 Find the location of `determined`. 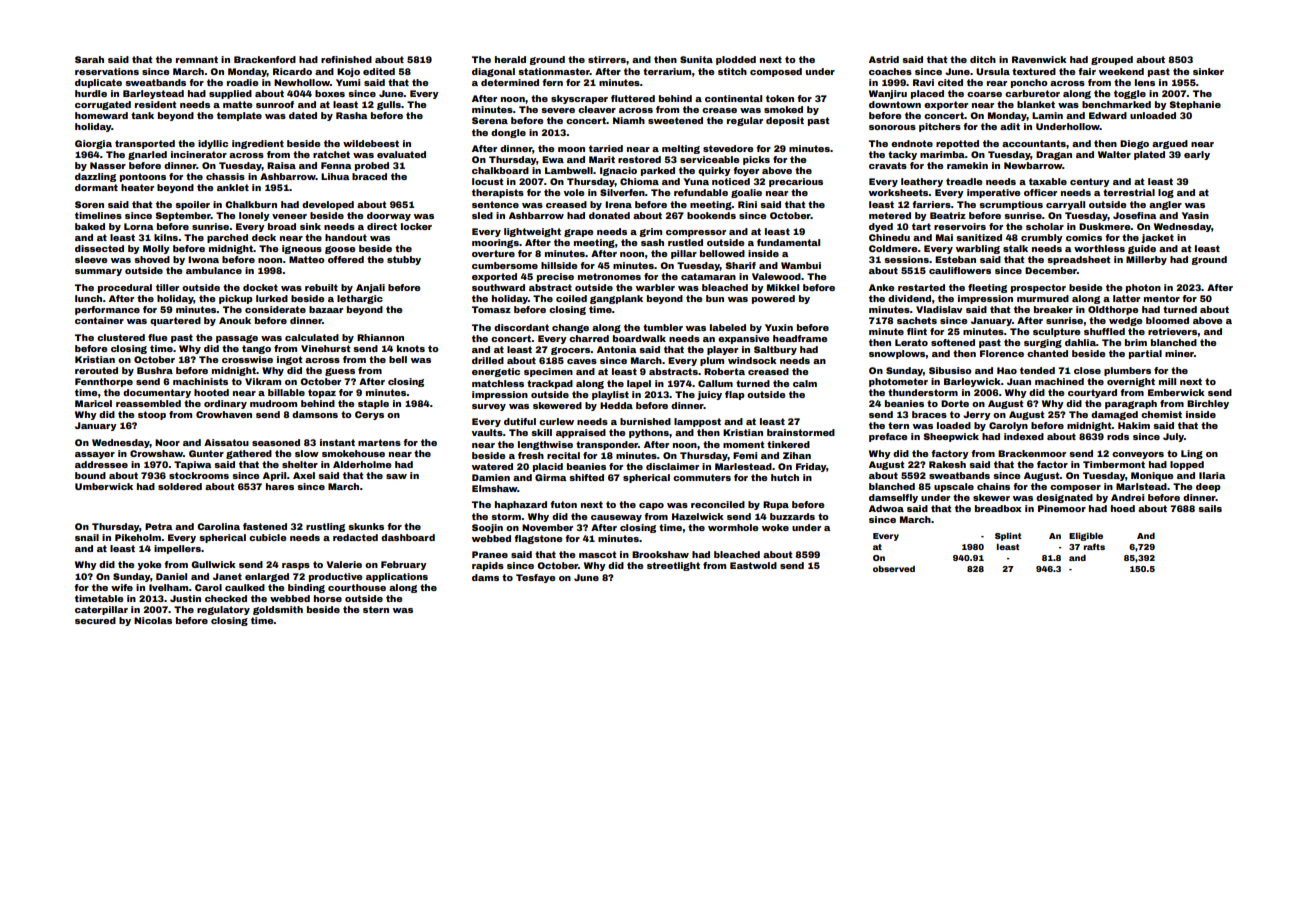

determined is located at coordinates (510, 82).
